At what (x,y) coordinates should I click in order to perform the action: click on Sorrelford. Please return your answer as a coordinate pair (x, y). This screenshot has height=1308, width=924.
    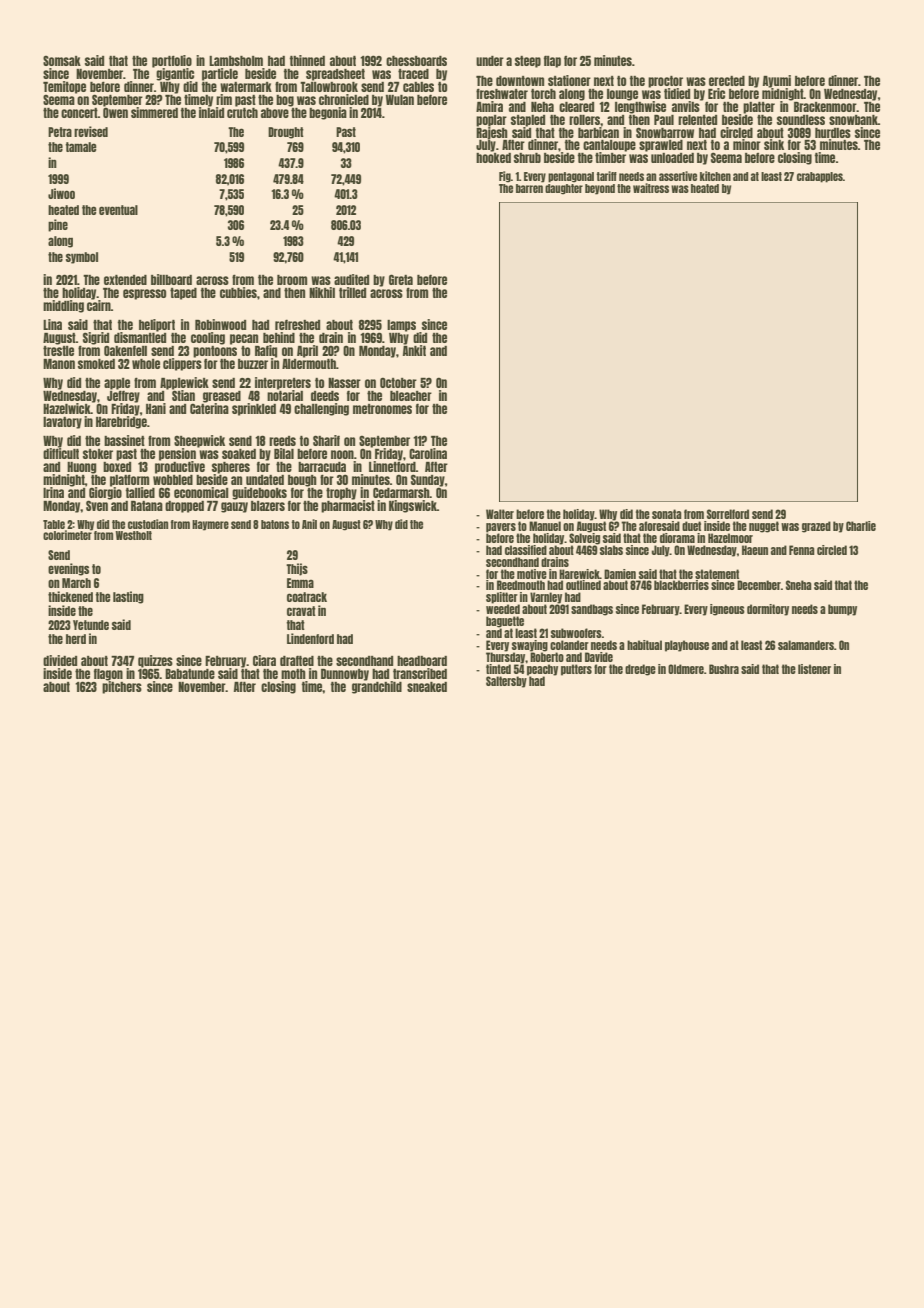
    Looking at the image, I should click on (728, 514).
